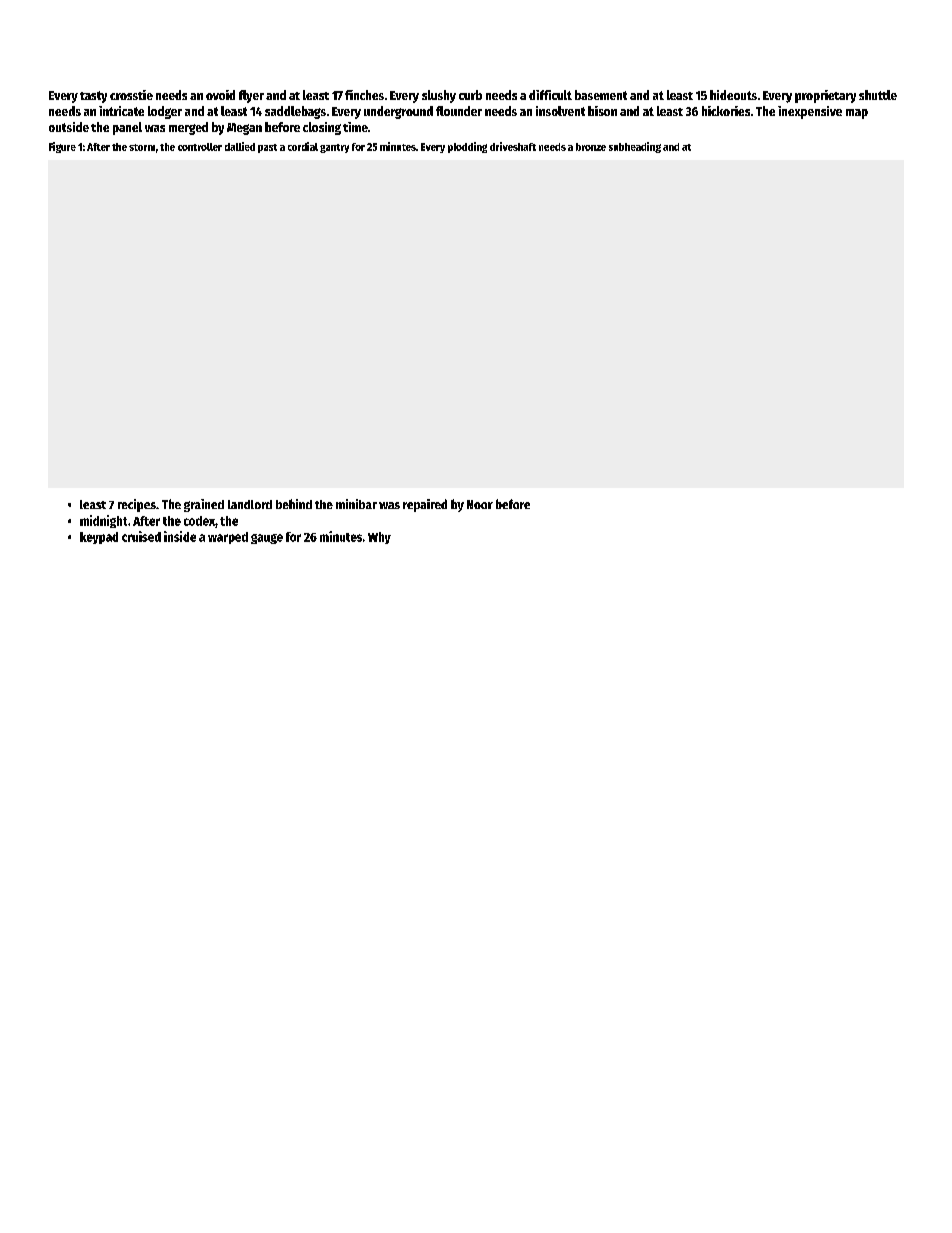  What do you see at coordinates (334, 148) in the page?
I see `gantry` at bounding box center [334, 148].
